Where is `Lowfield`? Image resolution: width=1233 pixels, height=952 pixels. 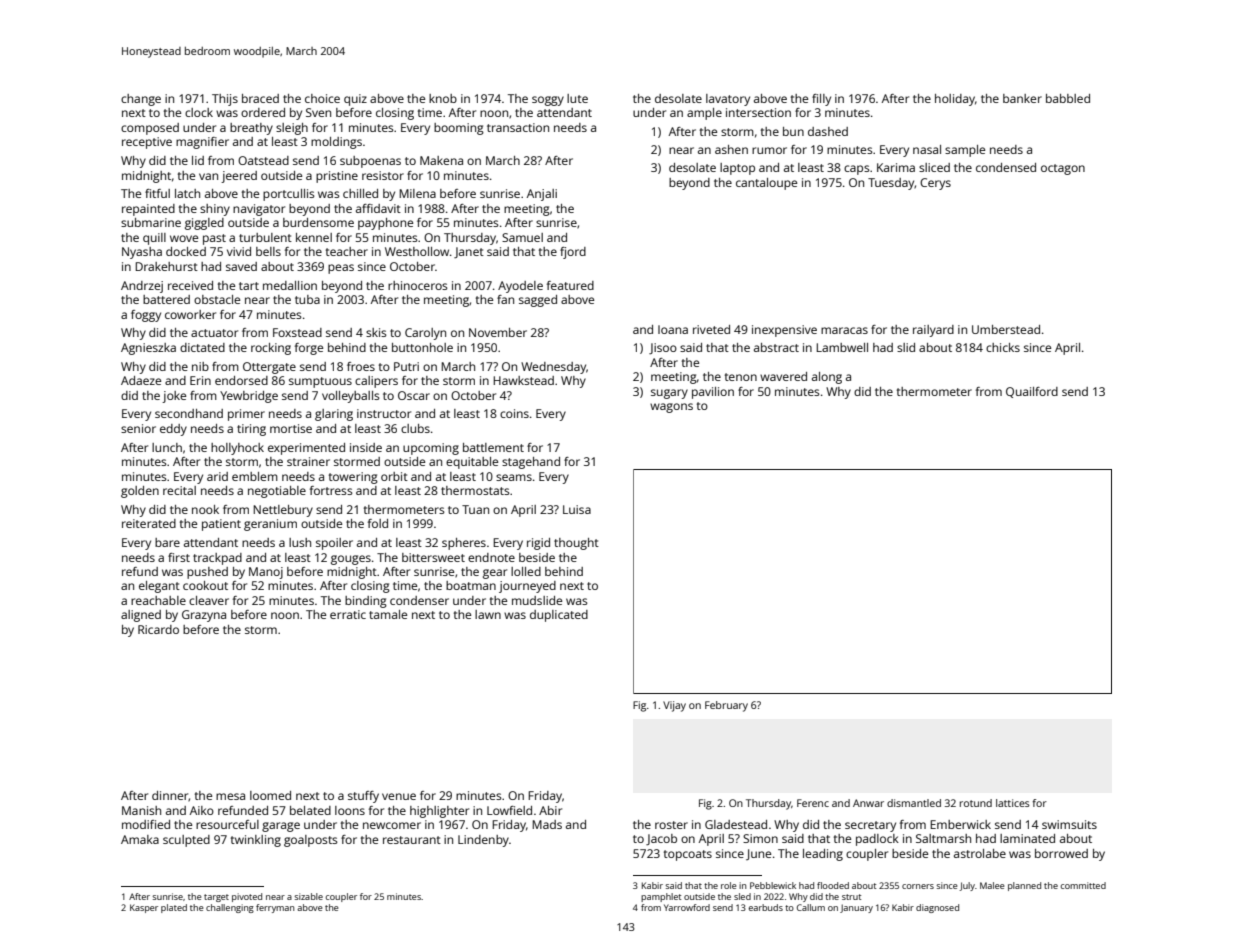 Lowfield is located at coordinates (509, 810).
